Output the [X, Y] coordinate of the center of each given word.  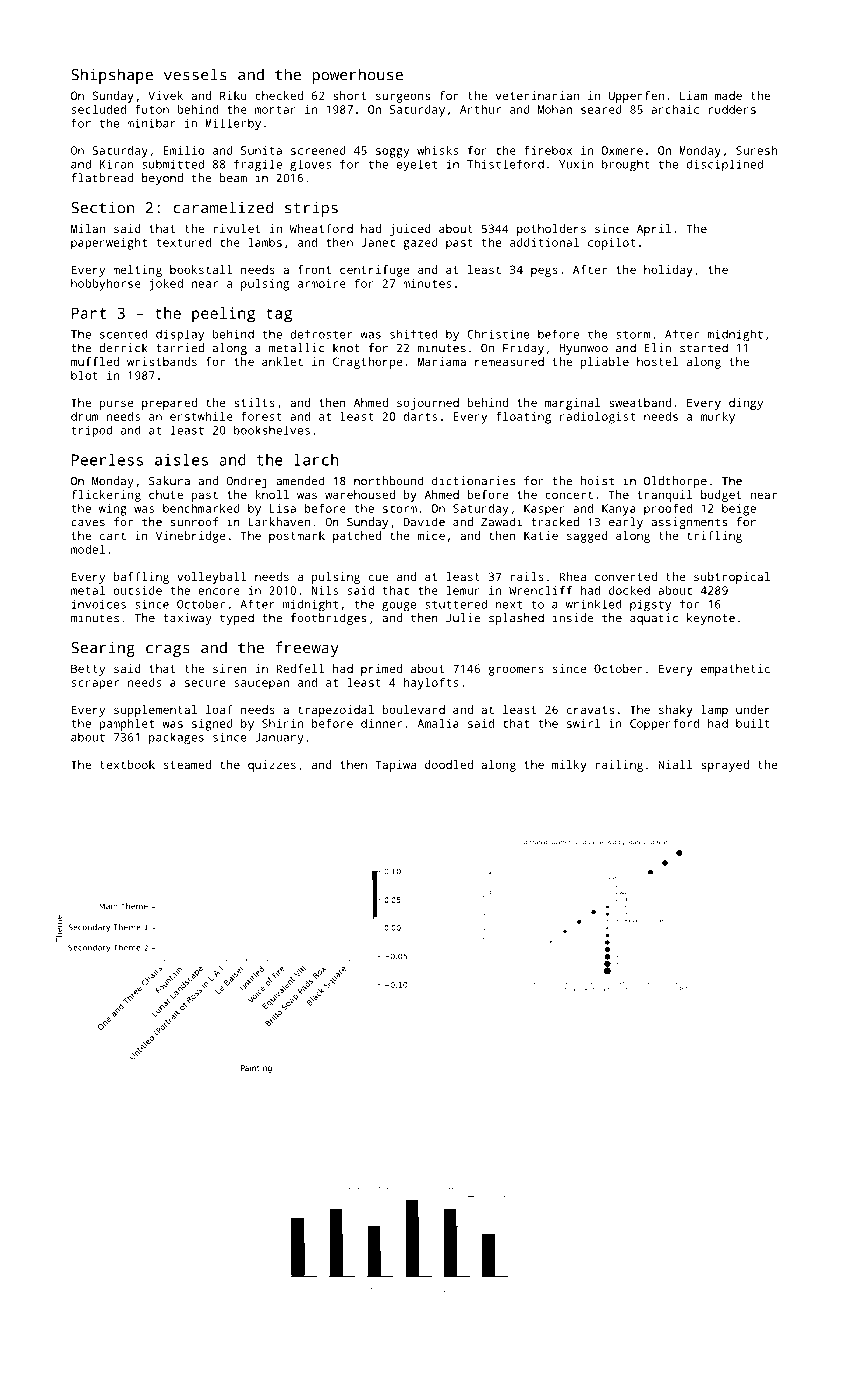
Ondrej [247, 482]
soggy [393, 153]
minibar [151, 123]
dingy [746, 404]
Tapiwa [395, 766]
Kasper [544, 510]
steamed [187, 764]
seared [601, 109]
